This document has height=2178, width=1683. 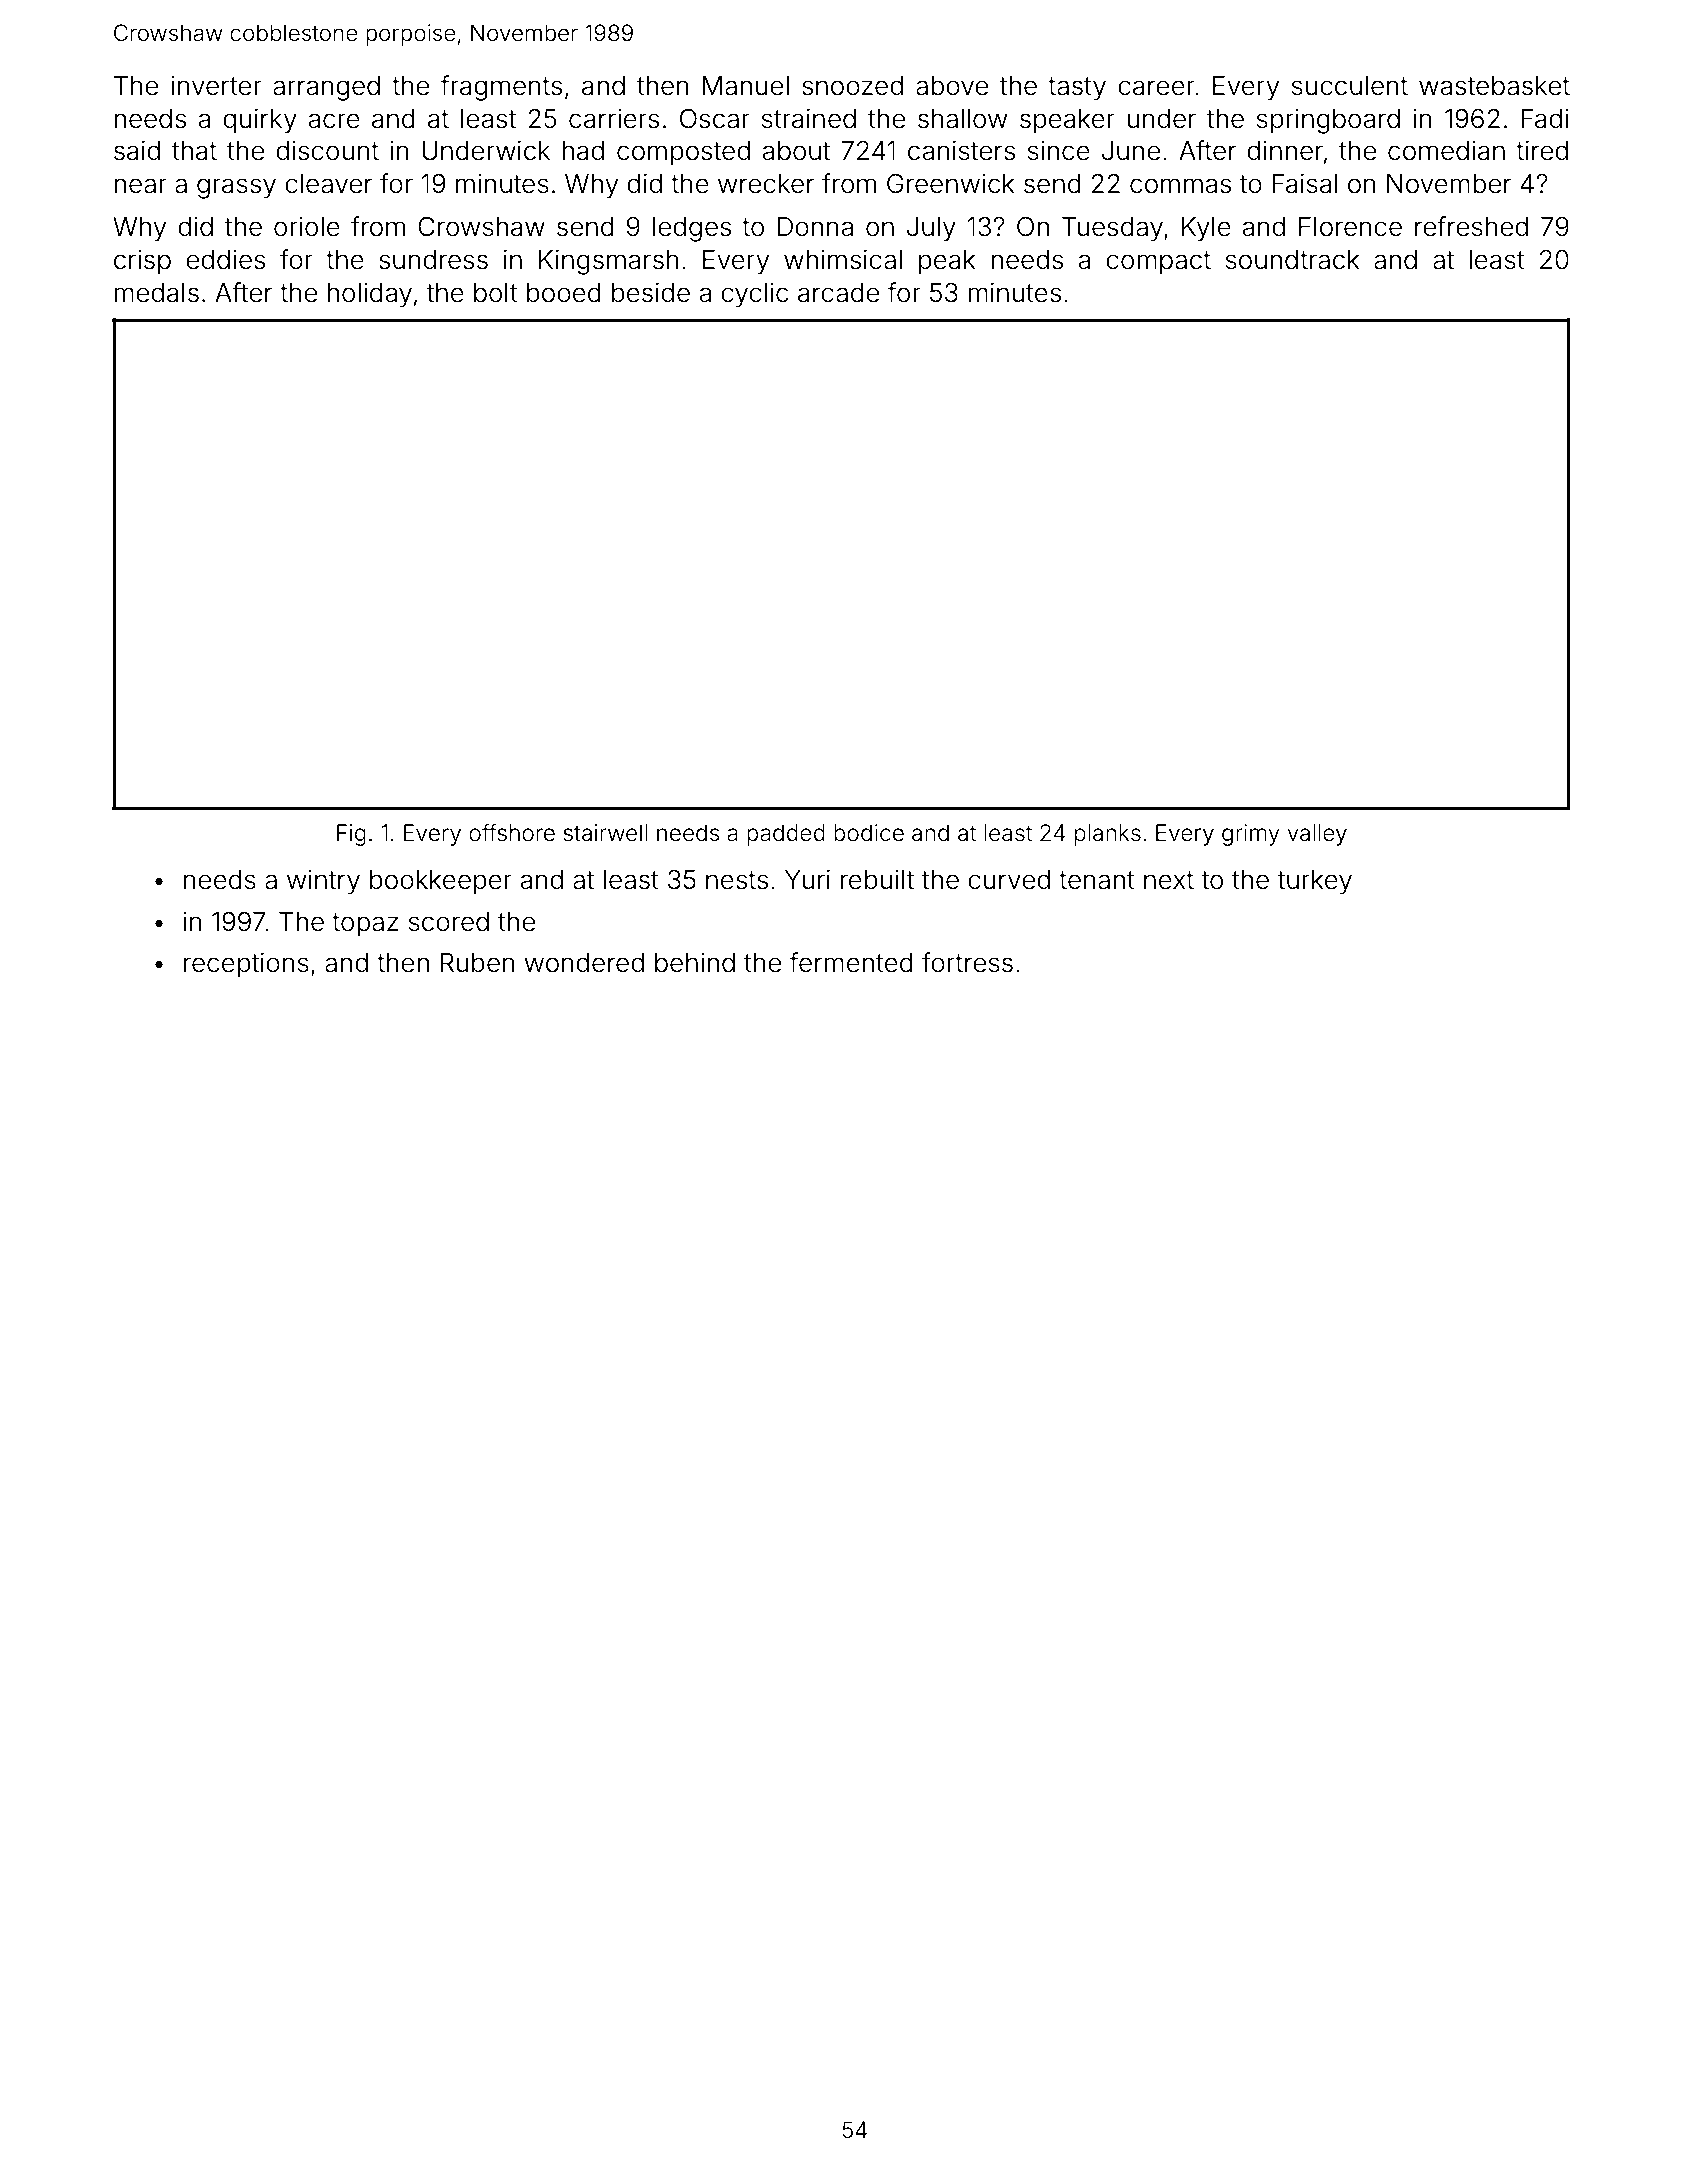 I want to click on fortress, so click(x=967, y=962).
